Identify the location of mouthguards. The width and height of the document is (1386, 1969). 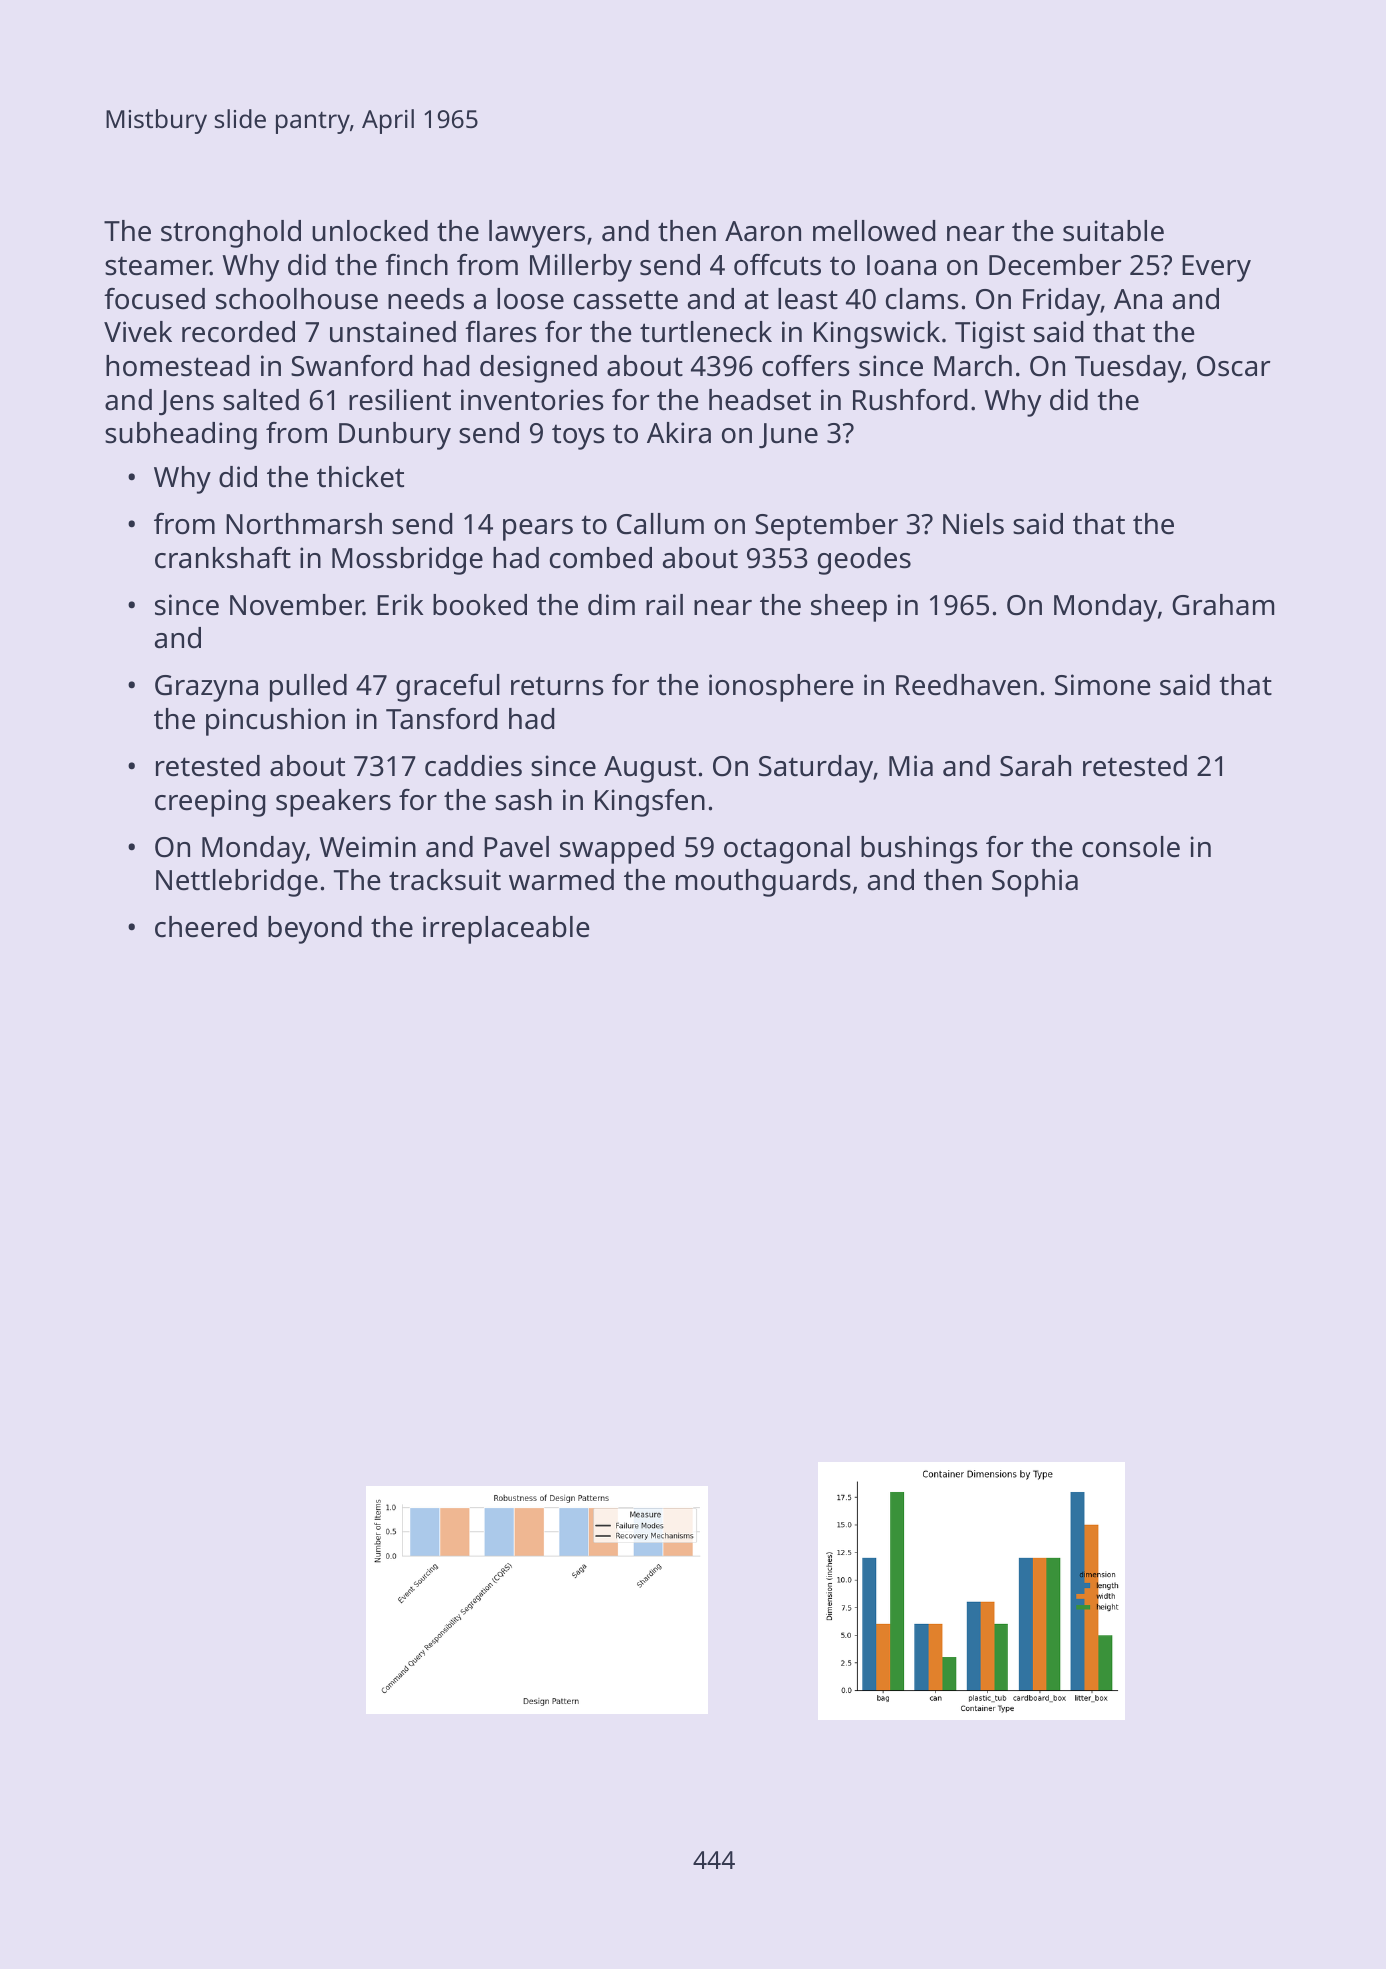
(763, 883).
